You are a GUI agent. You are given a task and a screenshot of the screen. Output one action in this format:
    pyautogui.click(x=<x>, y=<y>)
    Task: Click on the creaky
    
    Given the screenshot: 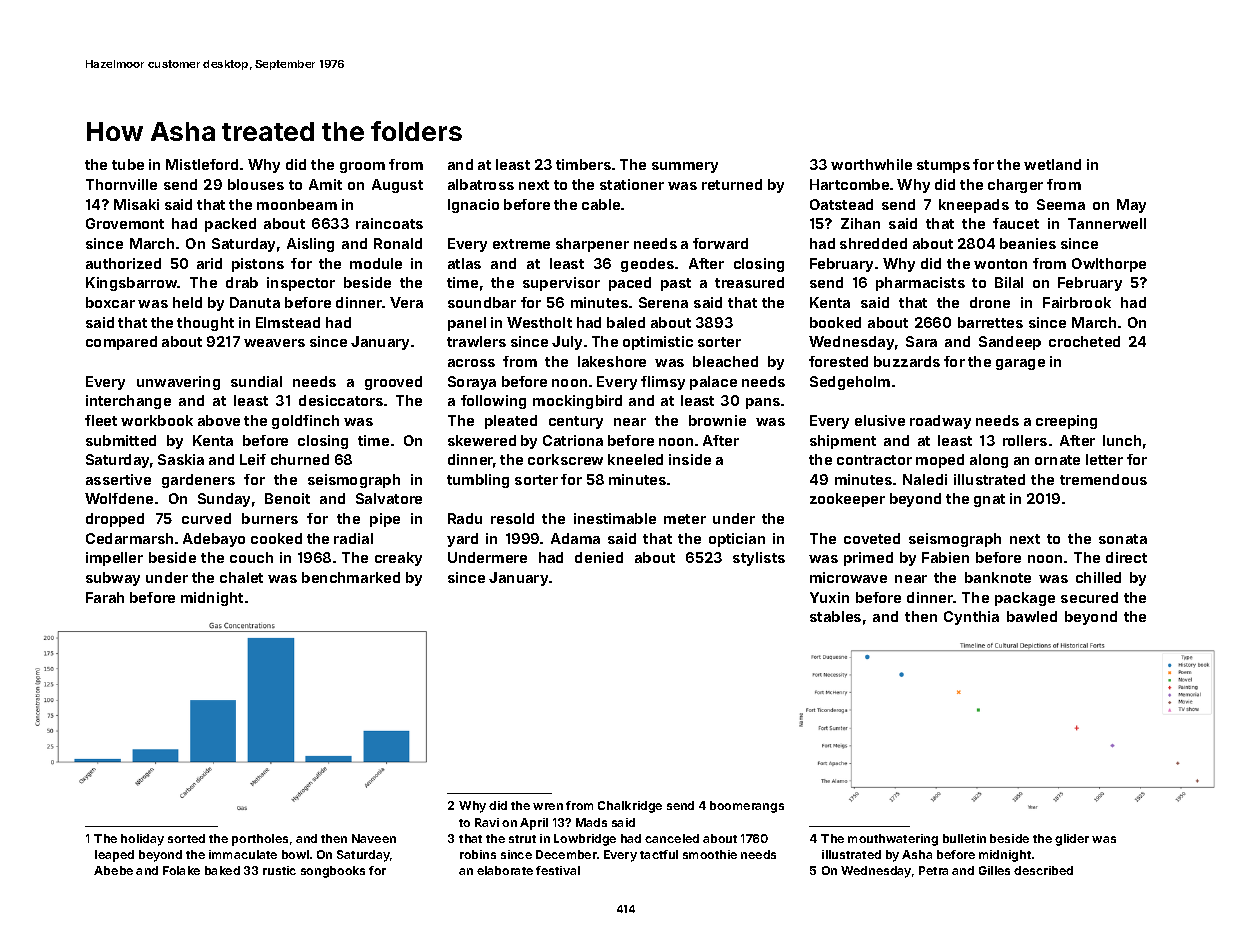 What is the action you would take?
    pyautogui.click(x=398, y=559)
